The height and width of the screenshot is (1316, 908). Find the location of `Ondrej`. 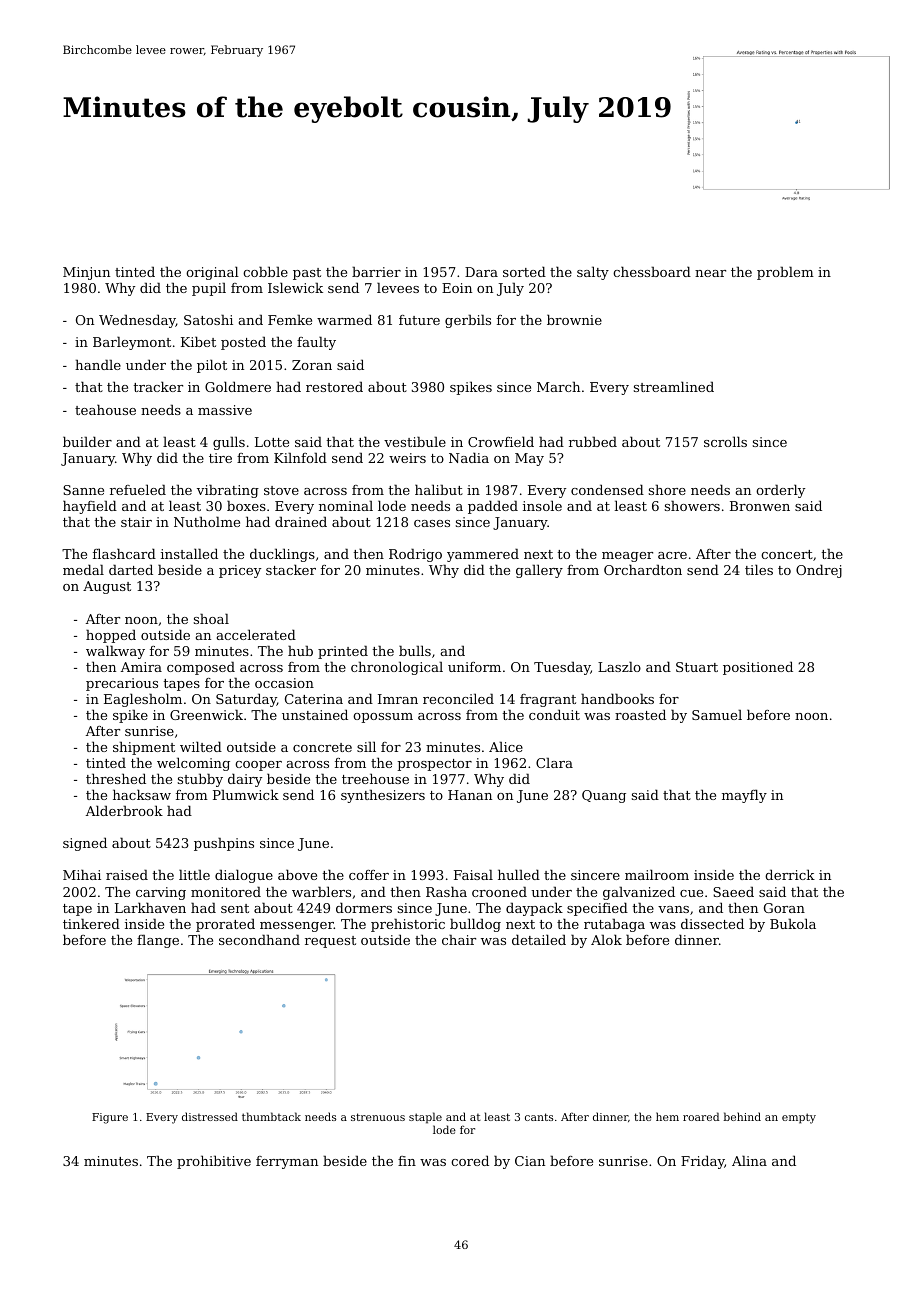

Ondrej is located at coordinates (819, 571).
